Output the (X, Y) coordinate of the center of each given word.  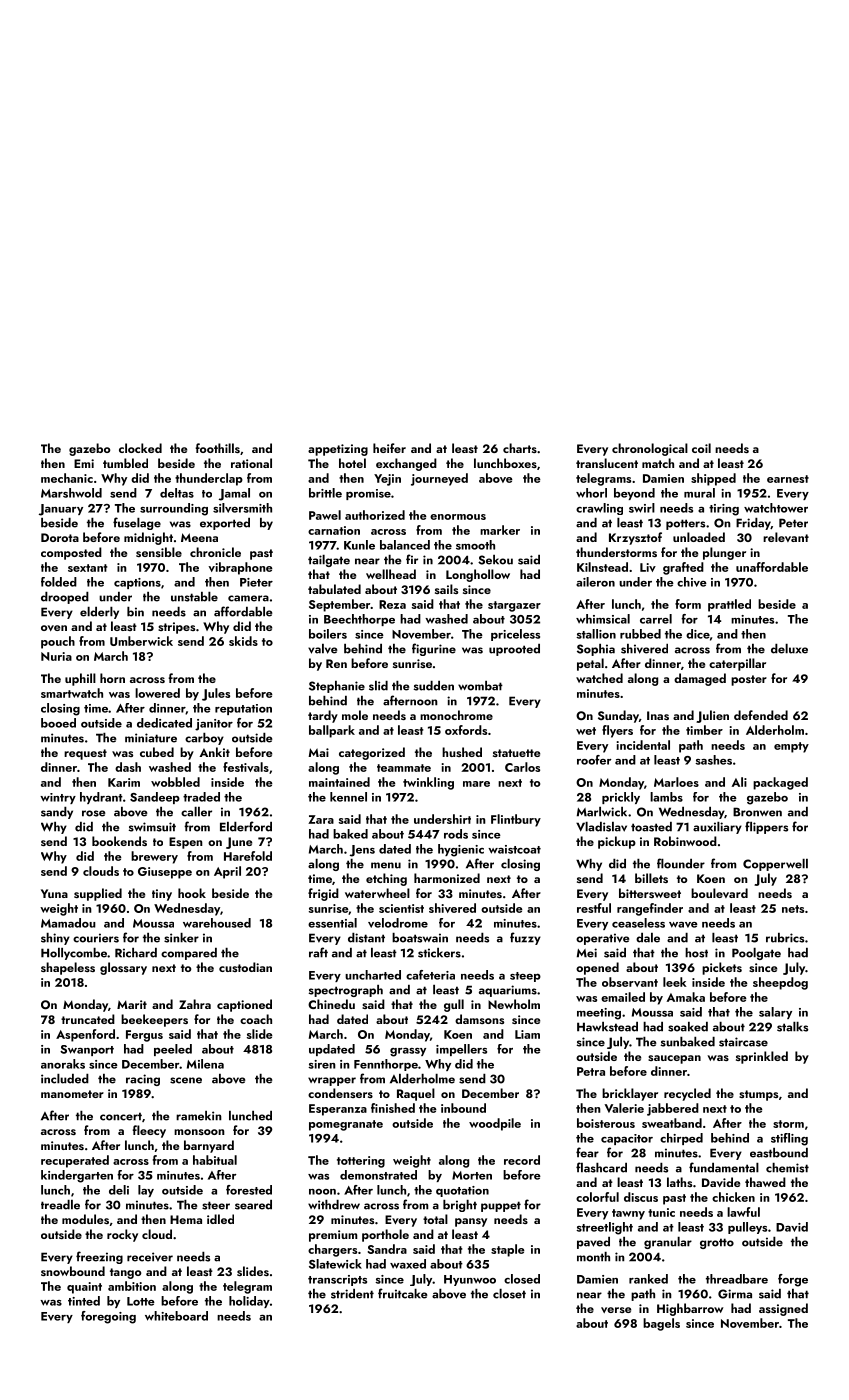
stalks (792, 1027)
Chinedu (331, 1004)
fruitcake (402, 1293)
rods (456, 834)
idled (220, 1219)
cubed (157, 752)
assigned (783, 1309)
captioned (244, 1005)
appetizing (338, 450)
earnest (788, 479)
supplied (98, 894)
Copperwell (775, 865)
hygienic (461, 850)
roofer (594, 760)
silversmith (242, 508)
